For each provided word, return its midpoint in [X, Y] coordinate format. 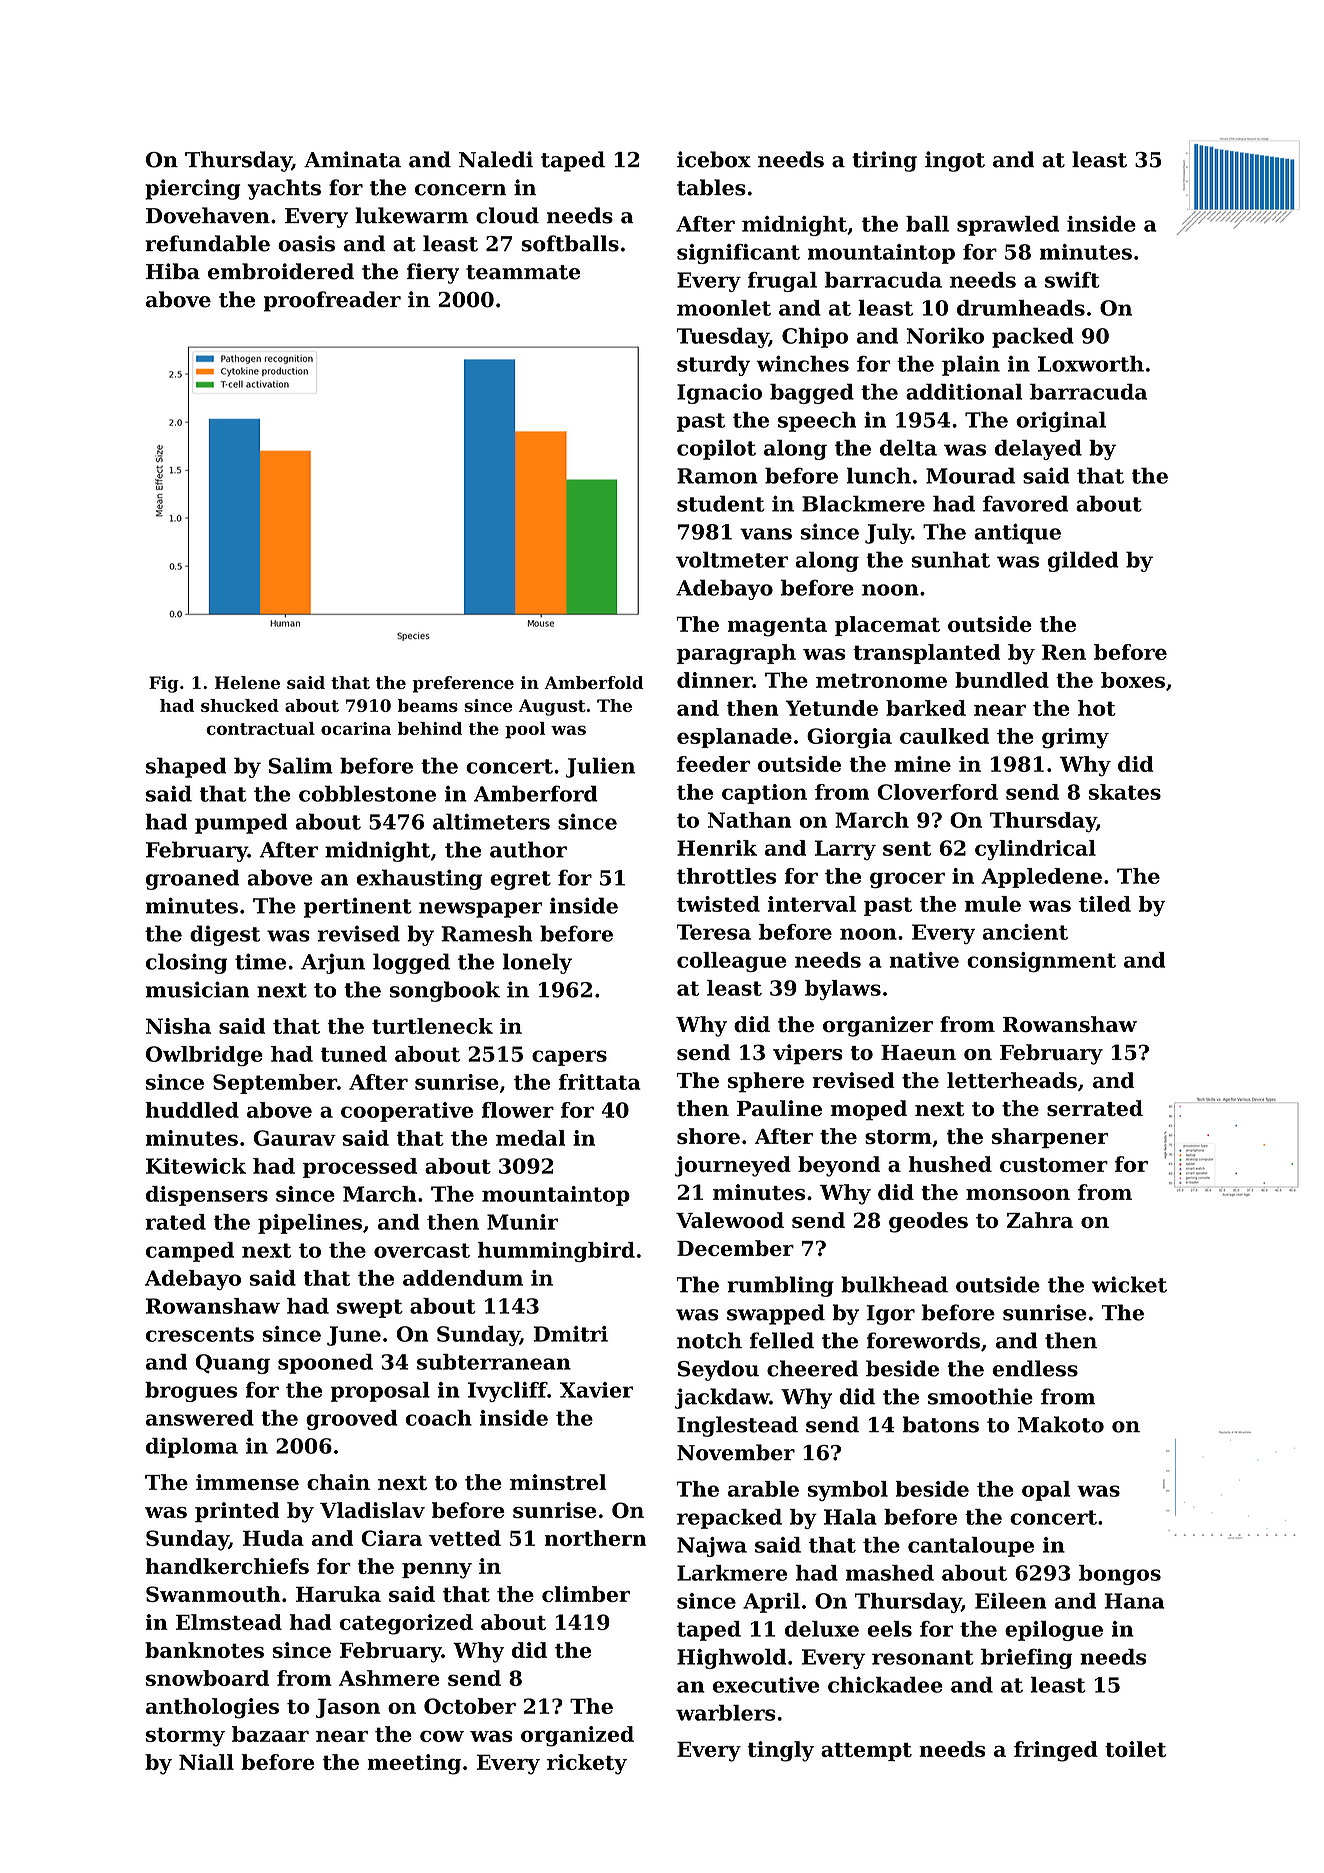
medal [530, 1138]
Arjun [333, 963]
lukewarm [411, 215]
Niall [206, 1762]
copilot [716, 450]
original [1061, 422]
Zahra [1040, 1220]
